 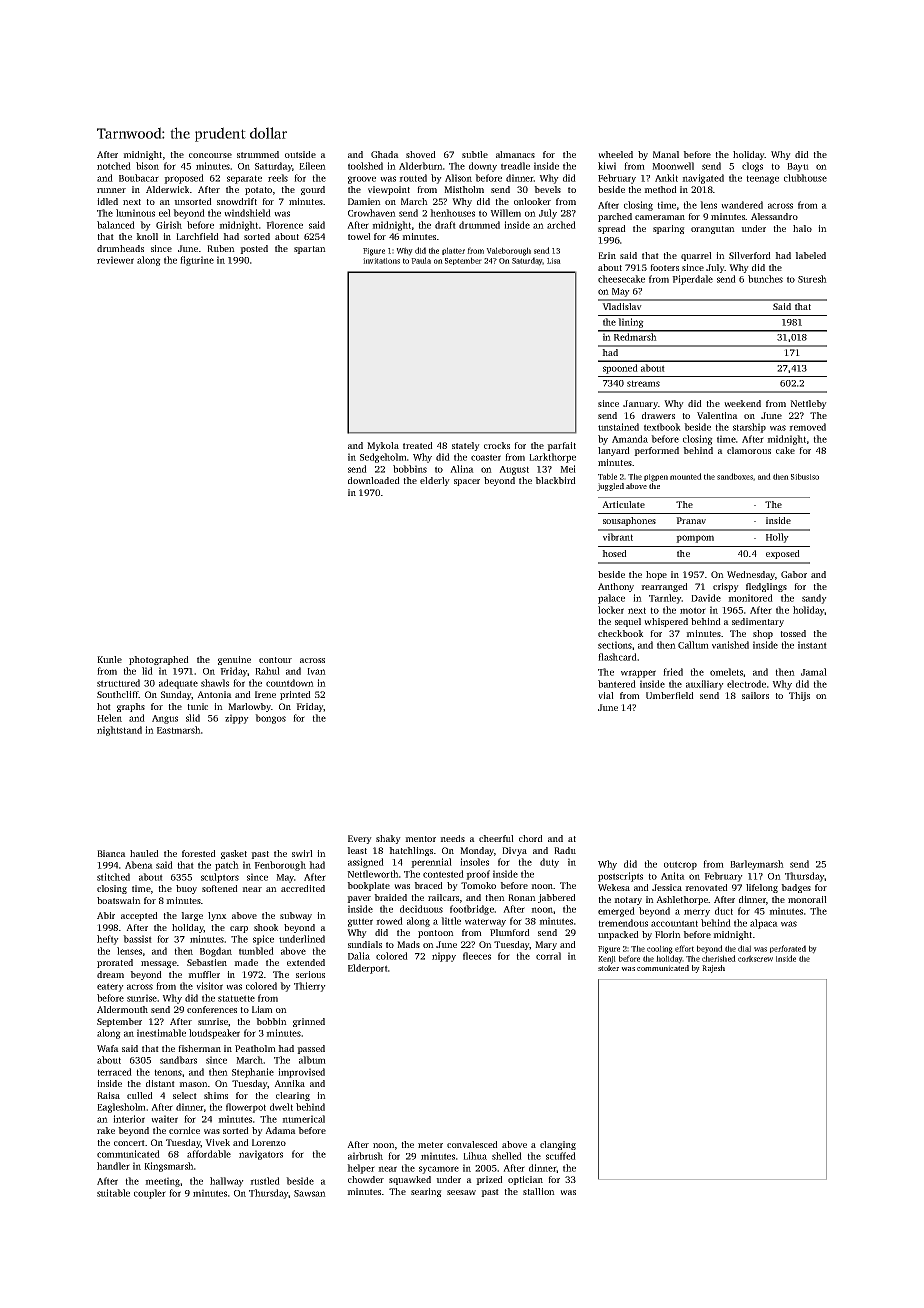 I want to click on Mykola, so click(x=383, y=446).
